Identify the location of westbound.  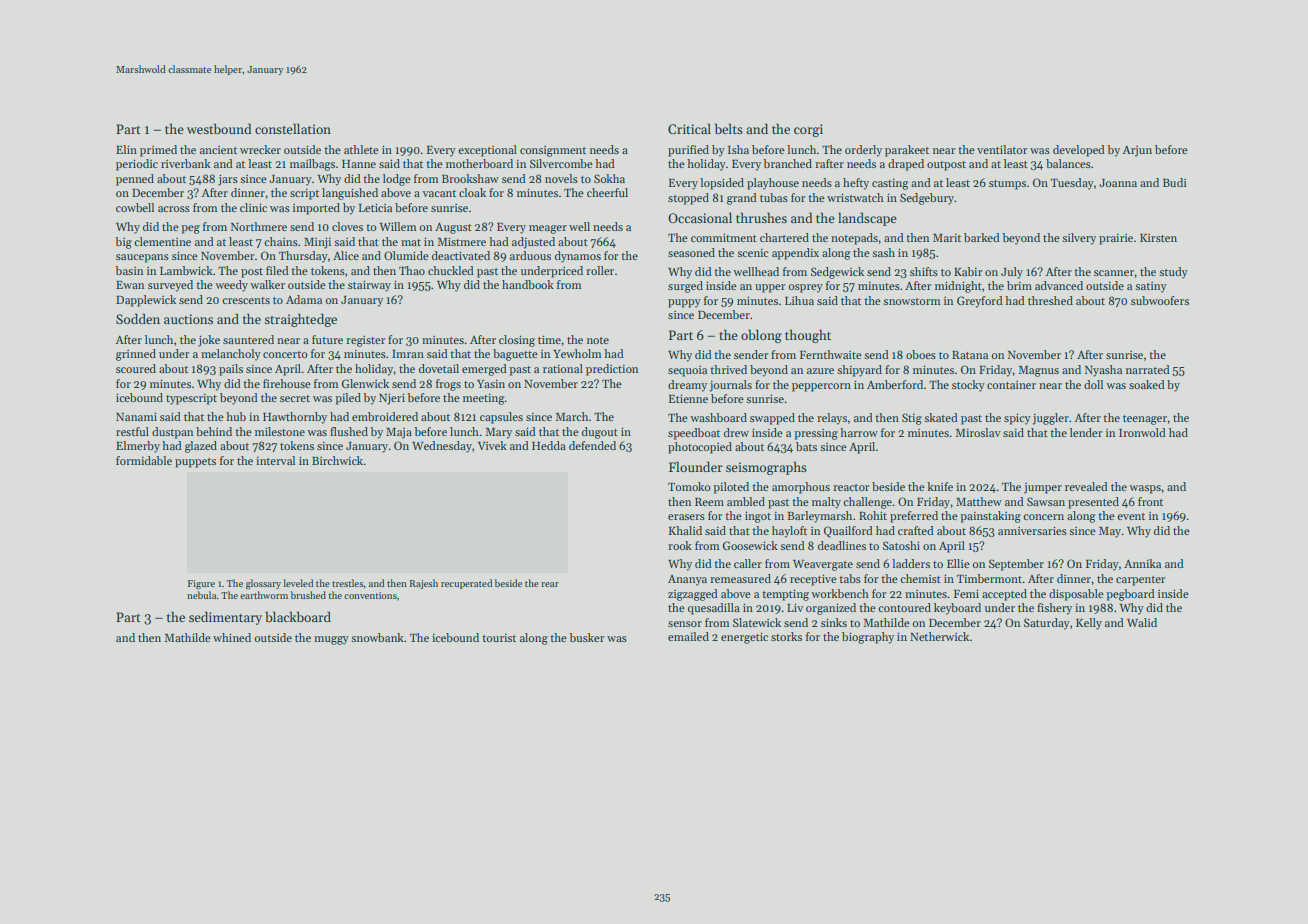
(219, 128).
